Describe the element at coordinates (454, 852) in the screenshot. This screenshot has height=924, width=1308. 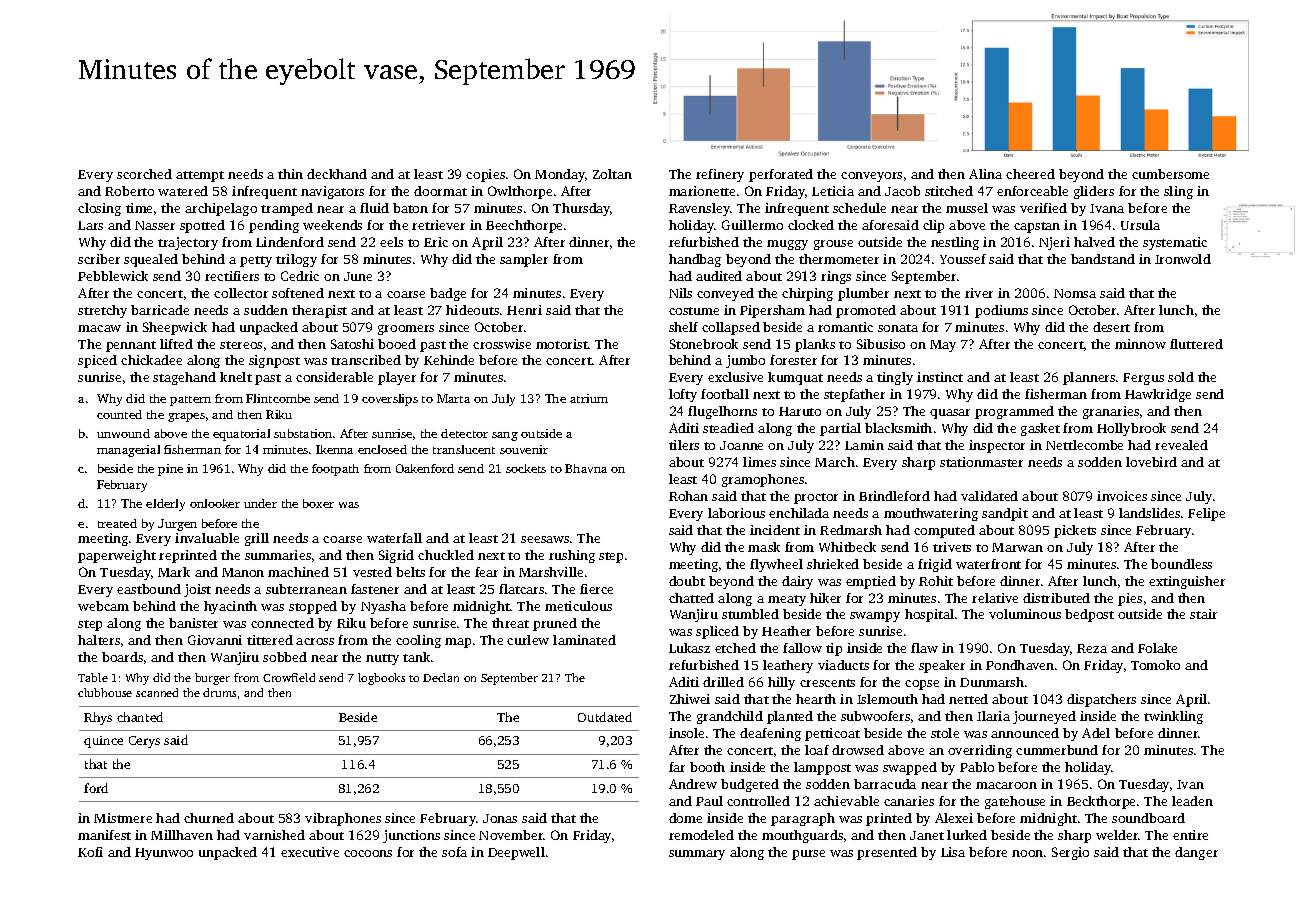
I see `sofa` at that location.
